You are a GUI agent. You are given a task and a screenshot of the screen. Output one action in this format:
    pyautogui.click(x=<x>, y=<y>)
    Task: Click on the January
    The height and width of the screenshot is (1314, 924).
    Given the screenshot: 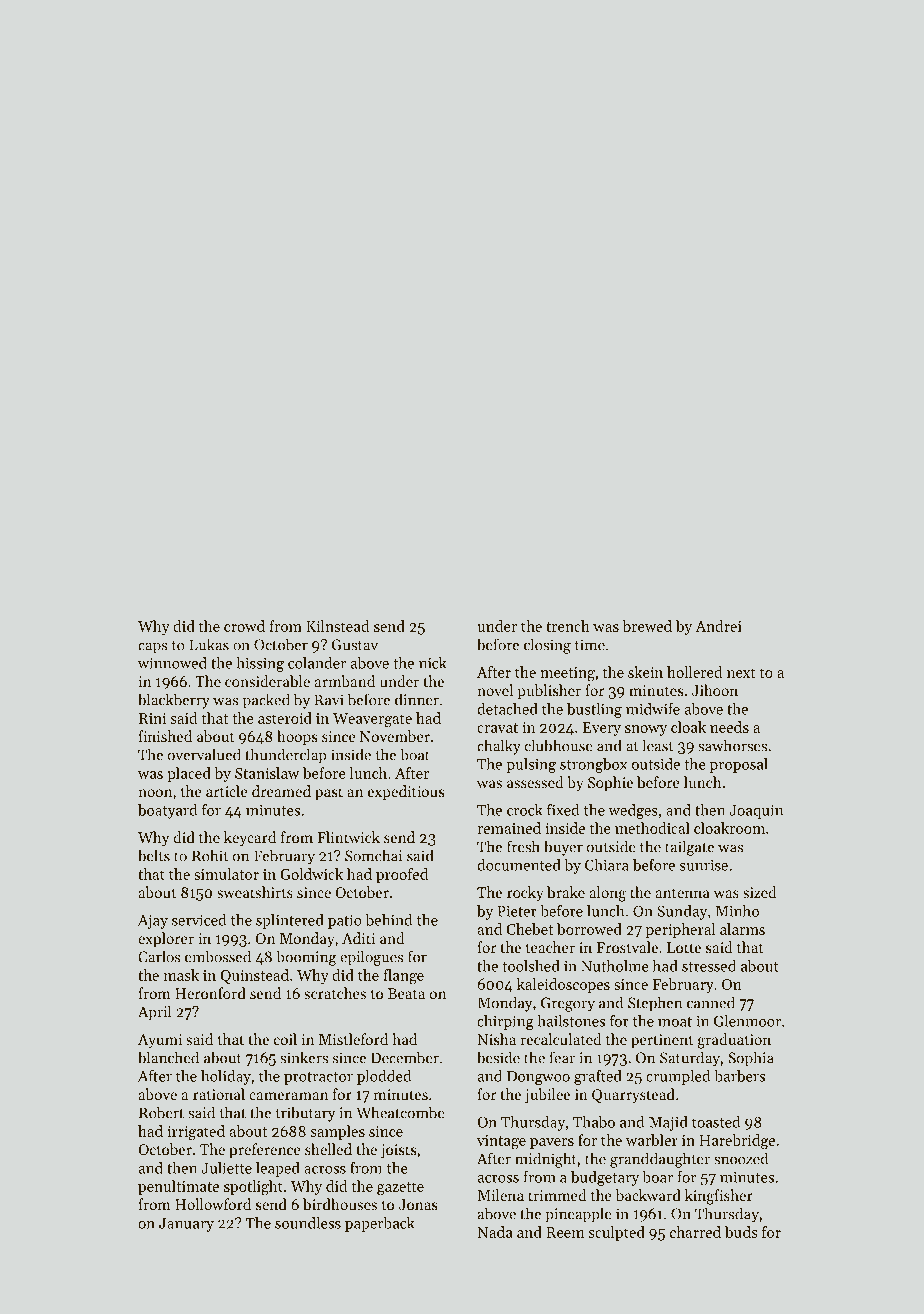 What is the action you would take?
    pyautogui.click(x=186, y=1225)
